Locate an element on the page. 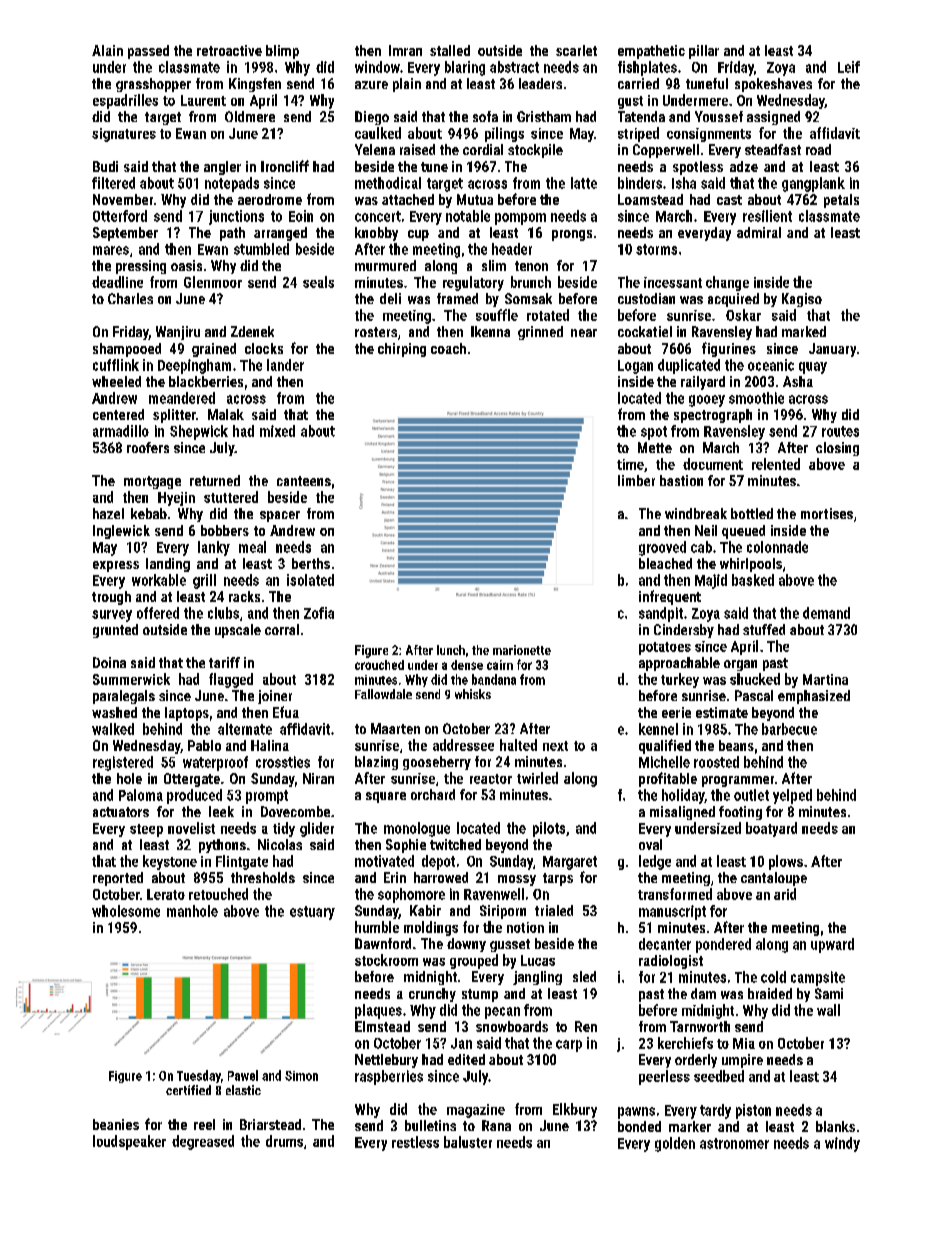  upward is located at coordinates (832, 945).
